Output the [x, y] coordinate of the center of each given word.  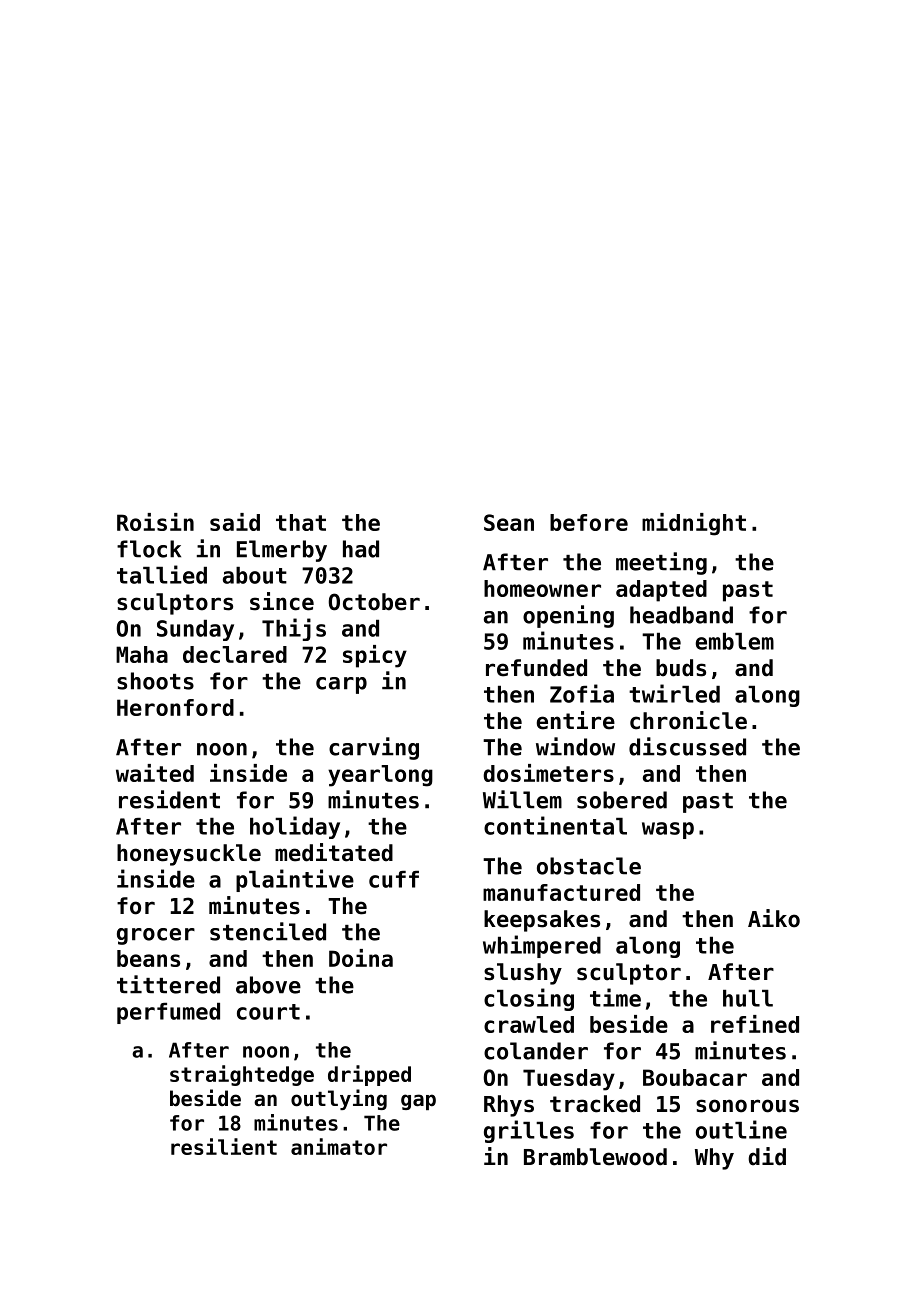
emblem [735, 641]
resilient [224, 1146]
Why [714, 1159]
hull [748, 998]
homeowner [542, 588]
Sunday [195, 630]
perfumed [168, 1013]
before [589, 522]
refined [755, 1024]
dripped [369, 1075]
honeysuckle [189, 855]
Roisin [155, 522]
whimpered [542, 946]
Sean [509, 522]
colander [536, 1051]
